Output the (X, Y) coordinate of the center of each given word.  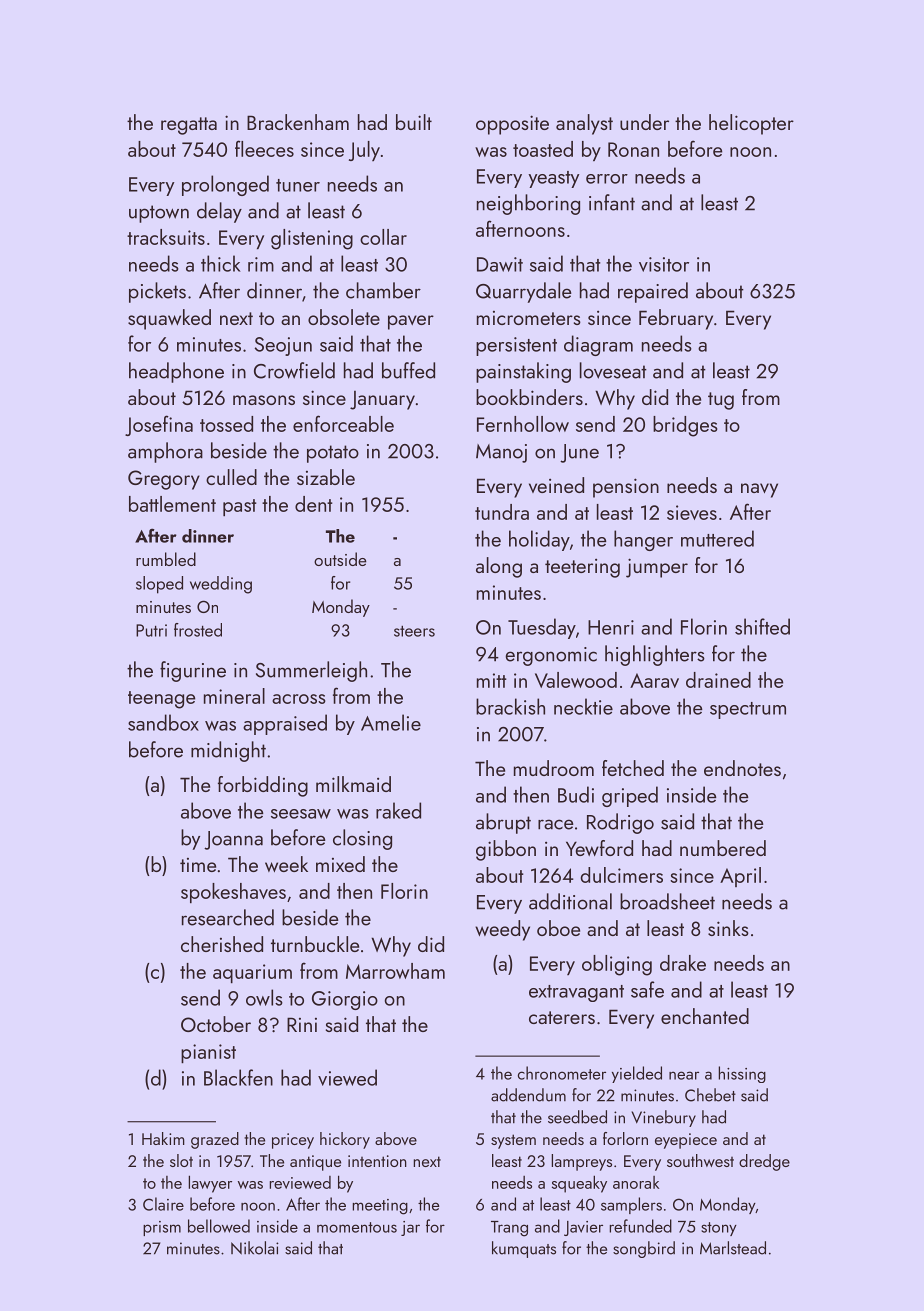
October (216, 1024)
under (644, 122)
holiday (539, 540)
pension (626, 488)
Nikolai (255, 1248)
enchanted (705, 1016)
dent (314, 504)
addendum (528, 1095)
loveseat (613, 370)
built (414, 122)
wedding (221, 585)
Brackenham (298, 122)
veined (556, 485)
